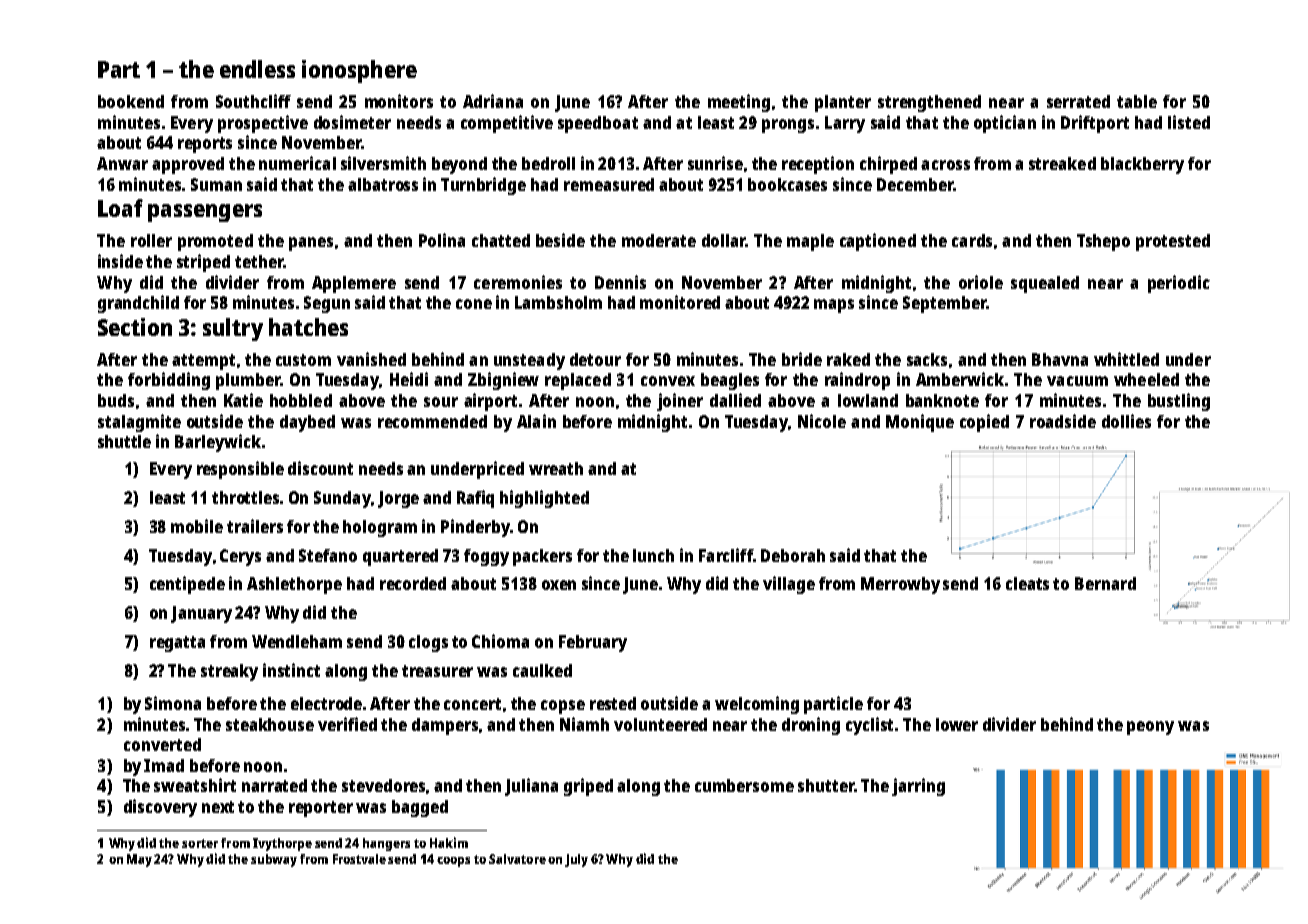 The height and width of the screenshot is (924, 1308). I want to click on Applemere, so click(354, 284).
